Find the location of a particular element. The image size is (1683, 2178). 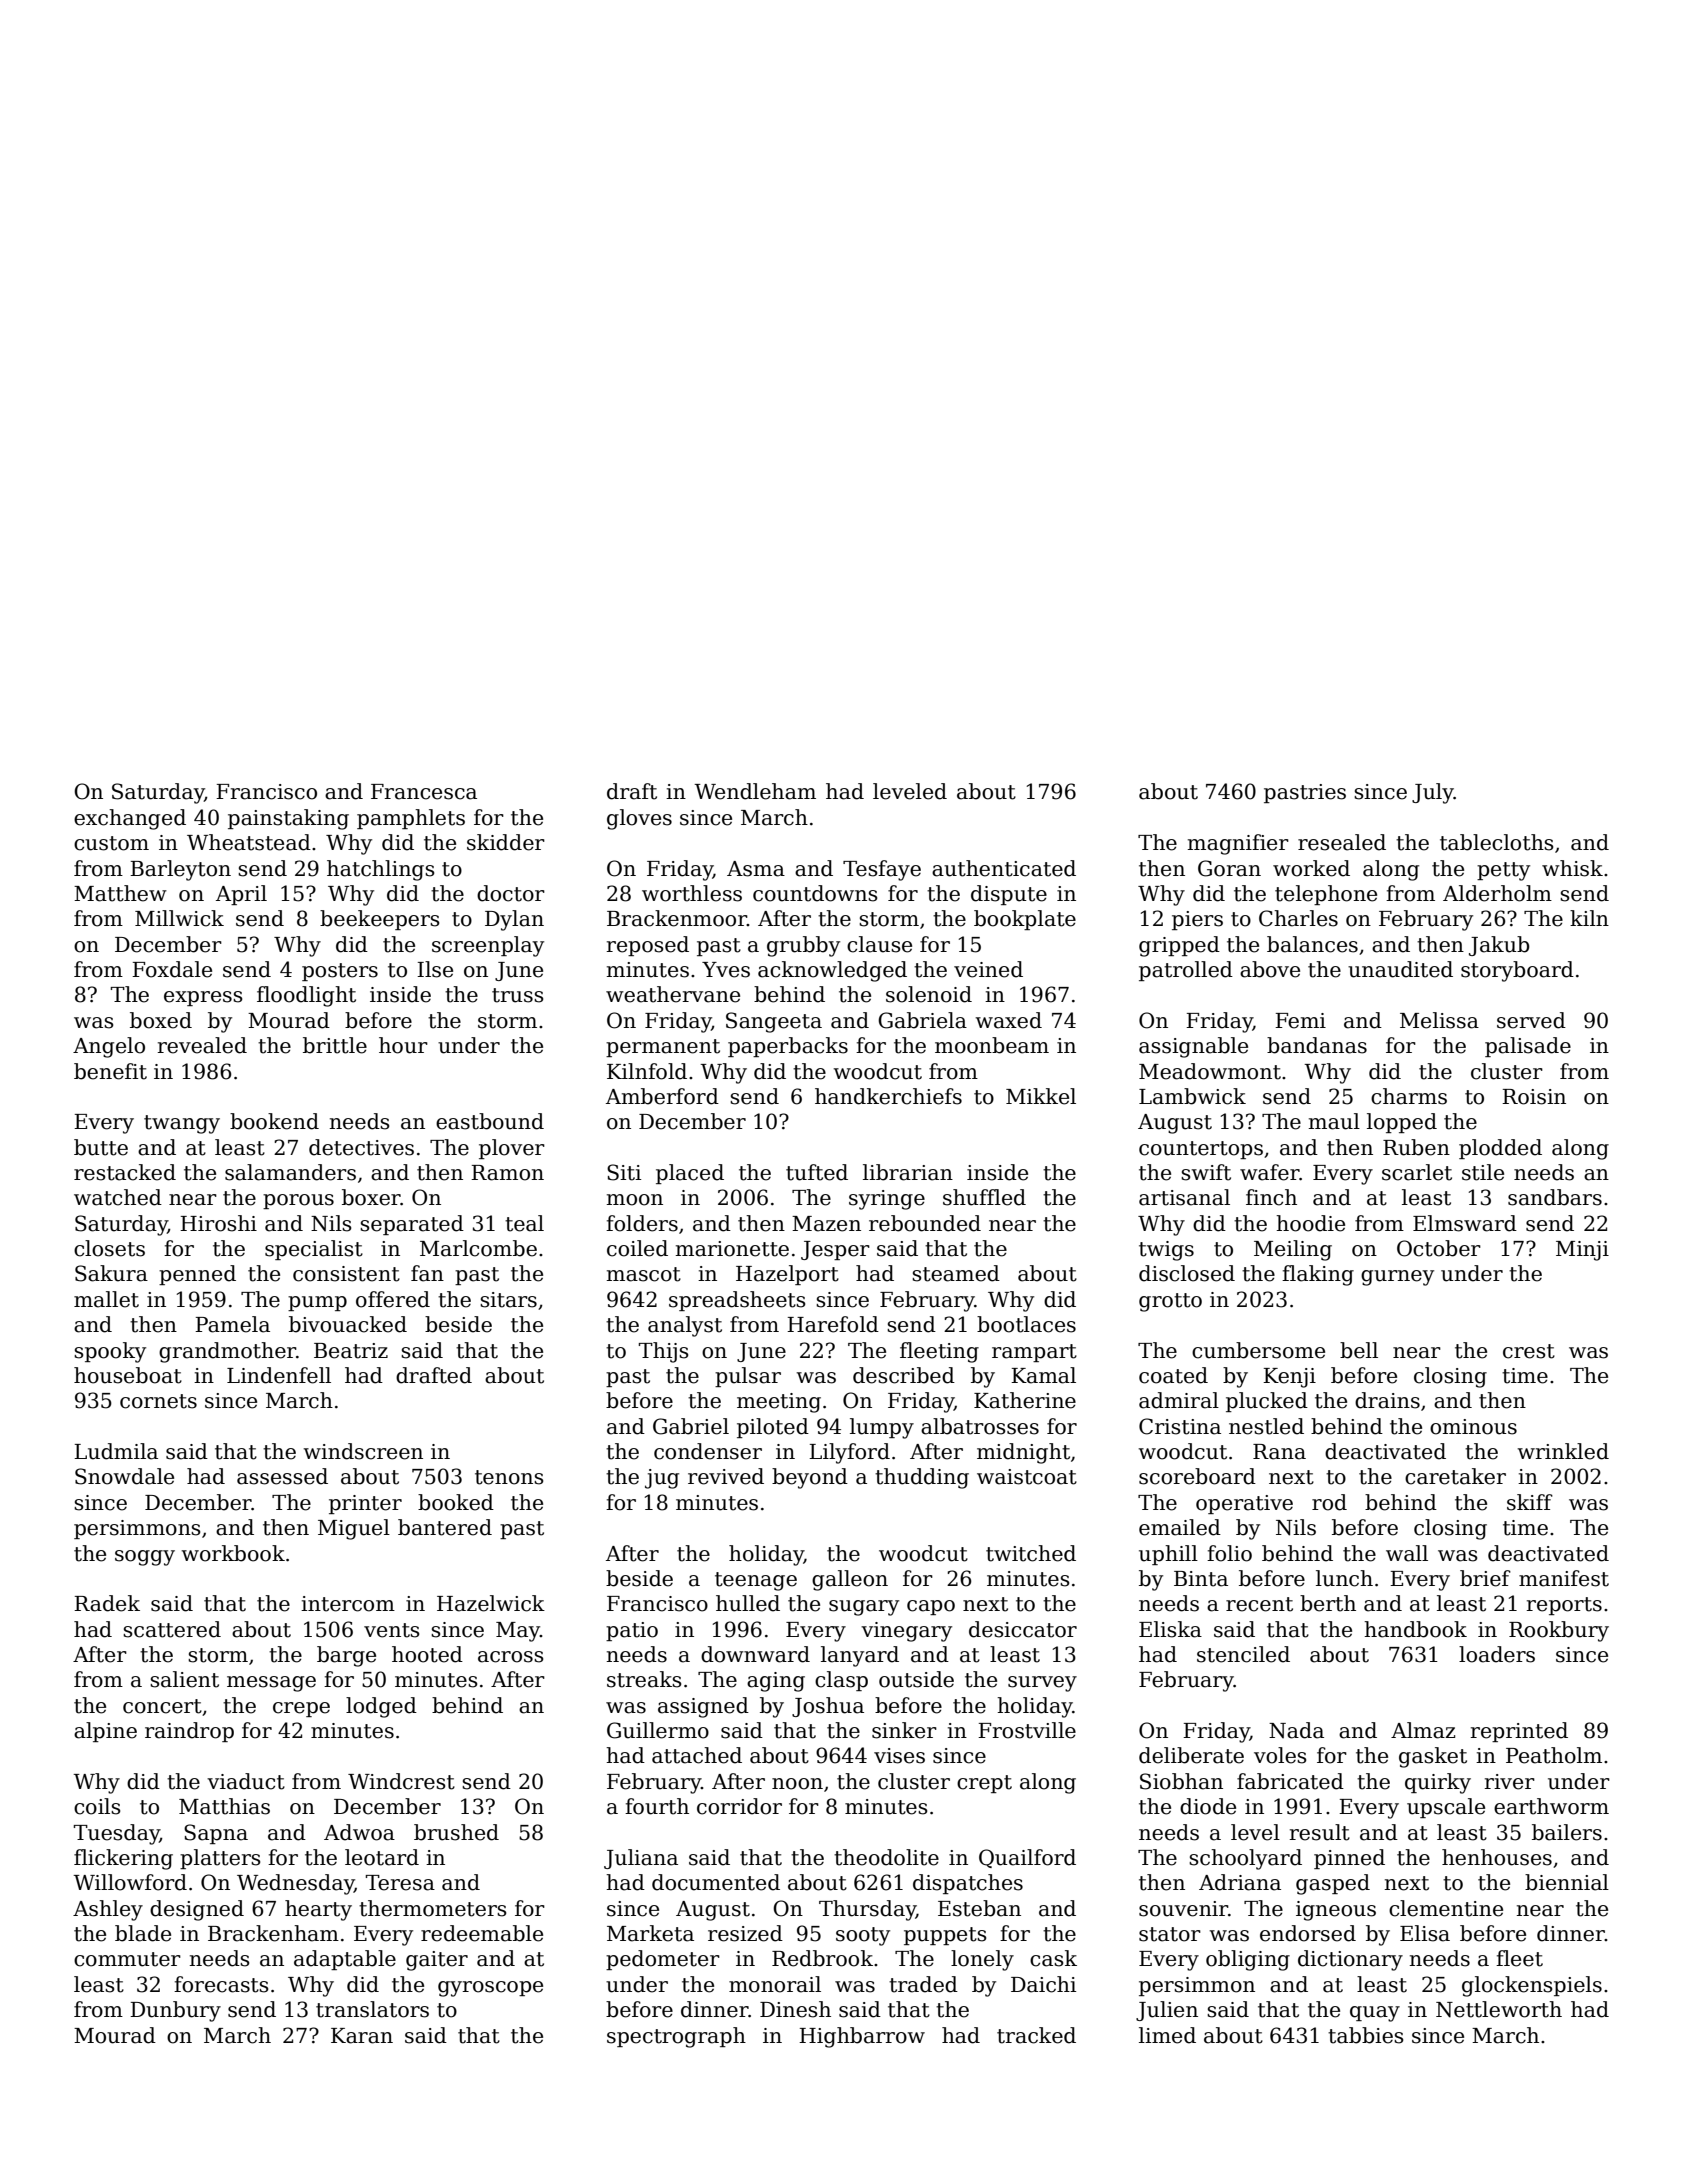

Wendleham is located at coordinates (755, 791).
